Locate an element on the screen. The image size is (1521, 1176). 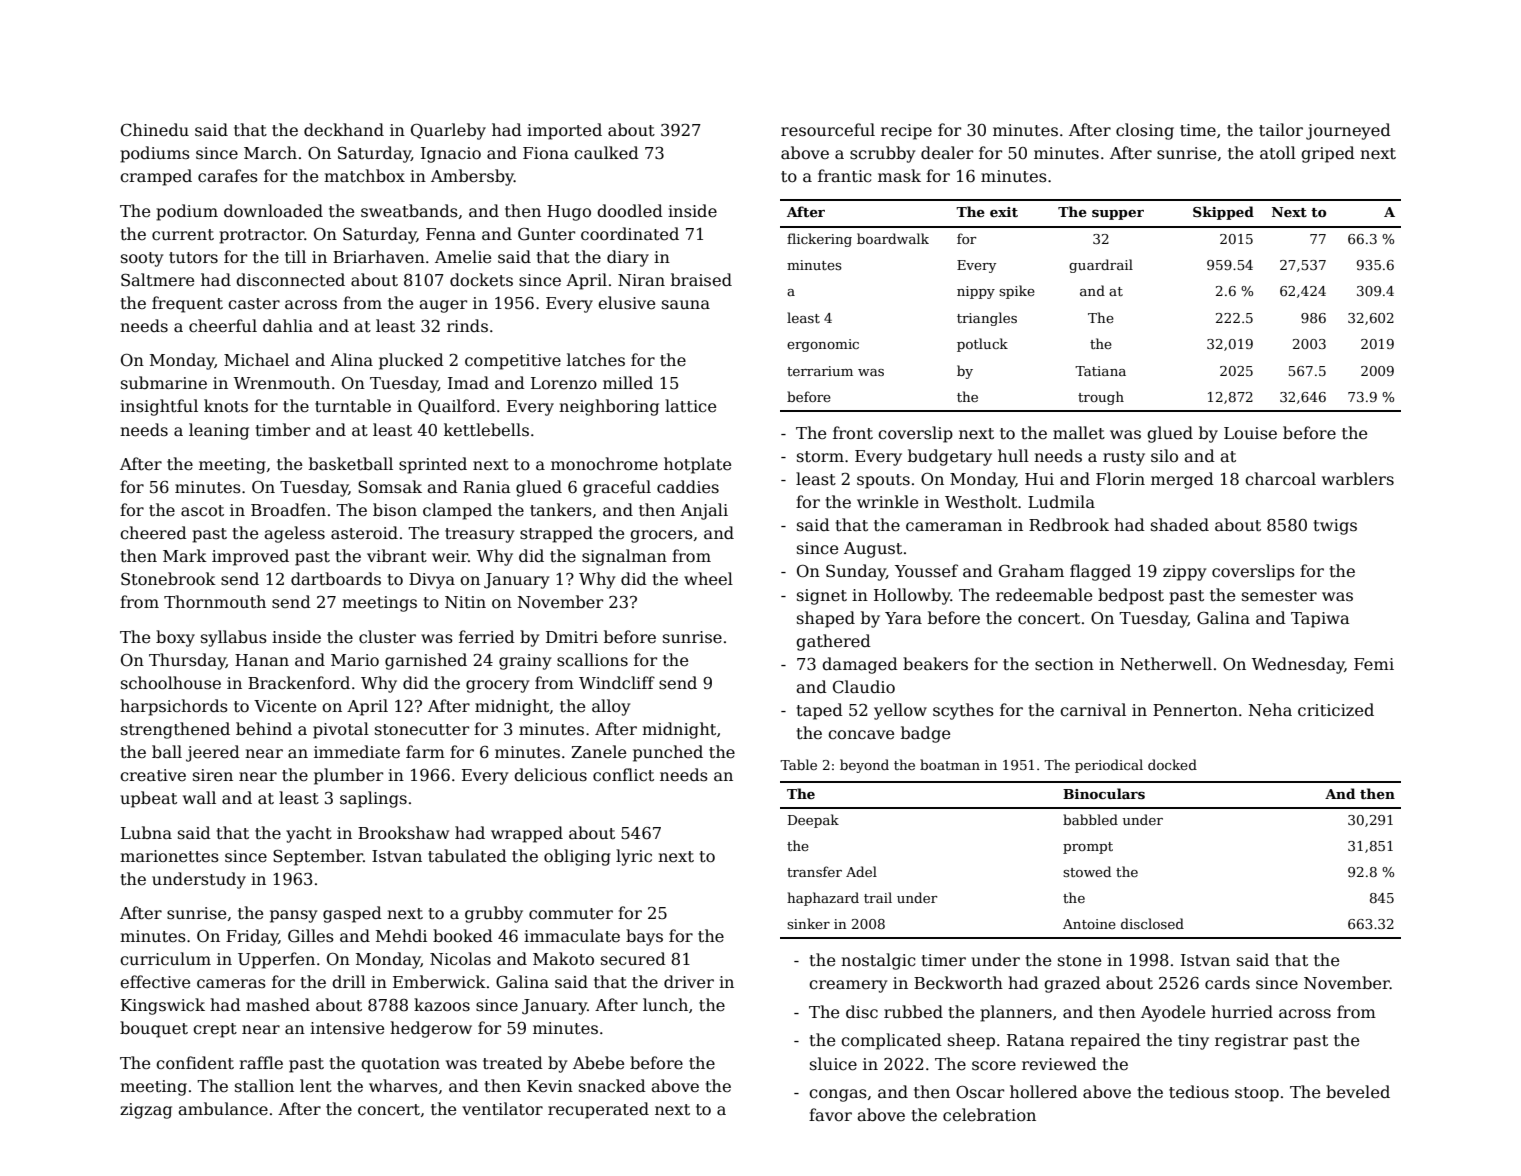
Louise is located at coordinates (1250, 433).
